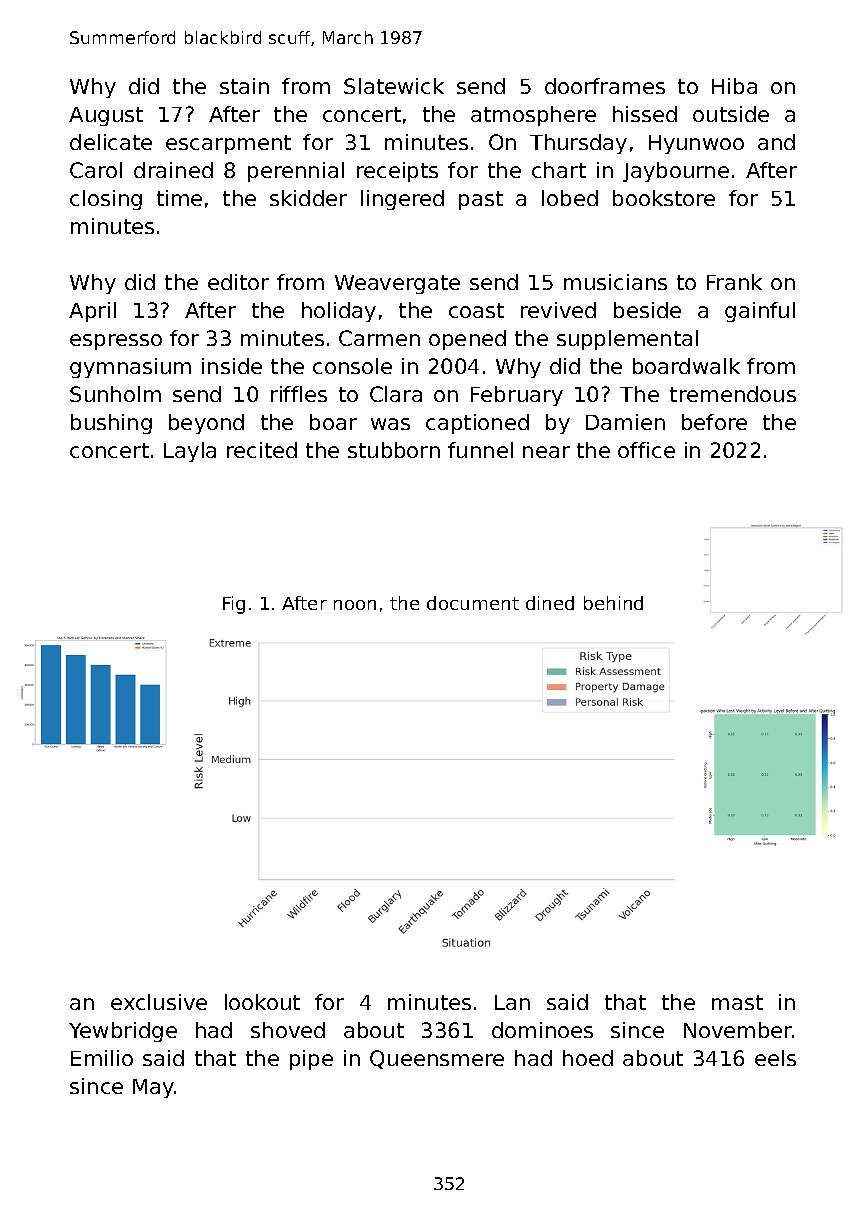 The image size is (867, 1230). Describe the element at coordinates (533, 116) in the page. I see `atmosphere` at that location.
